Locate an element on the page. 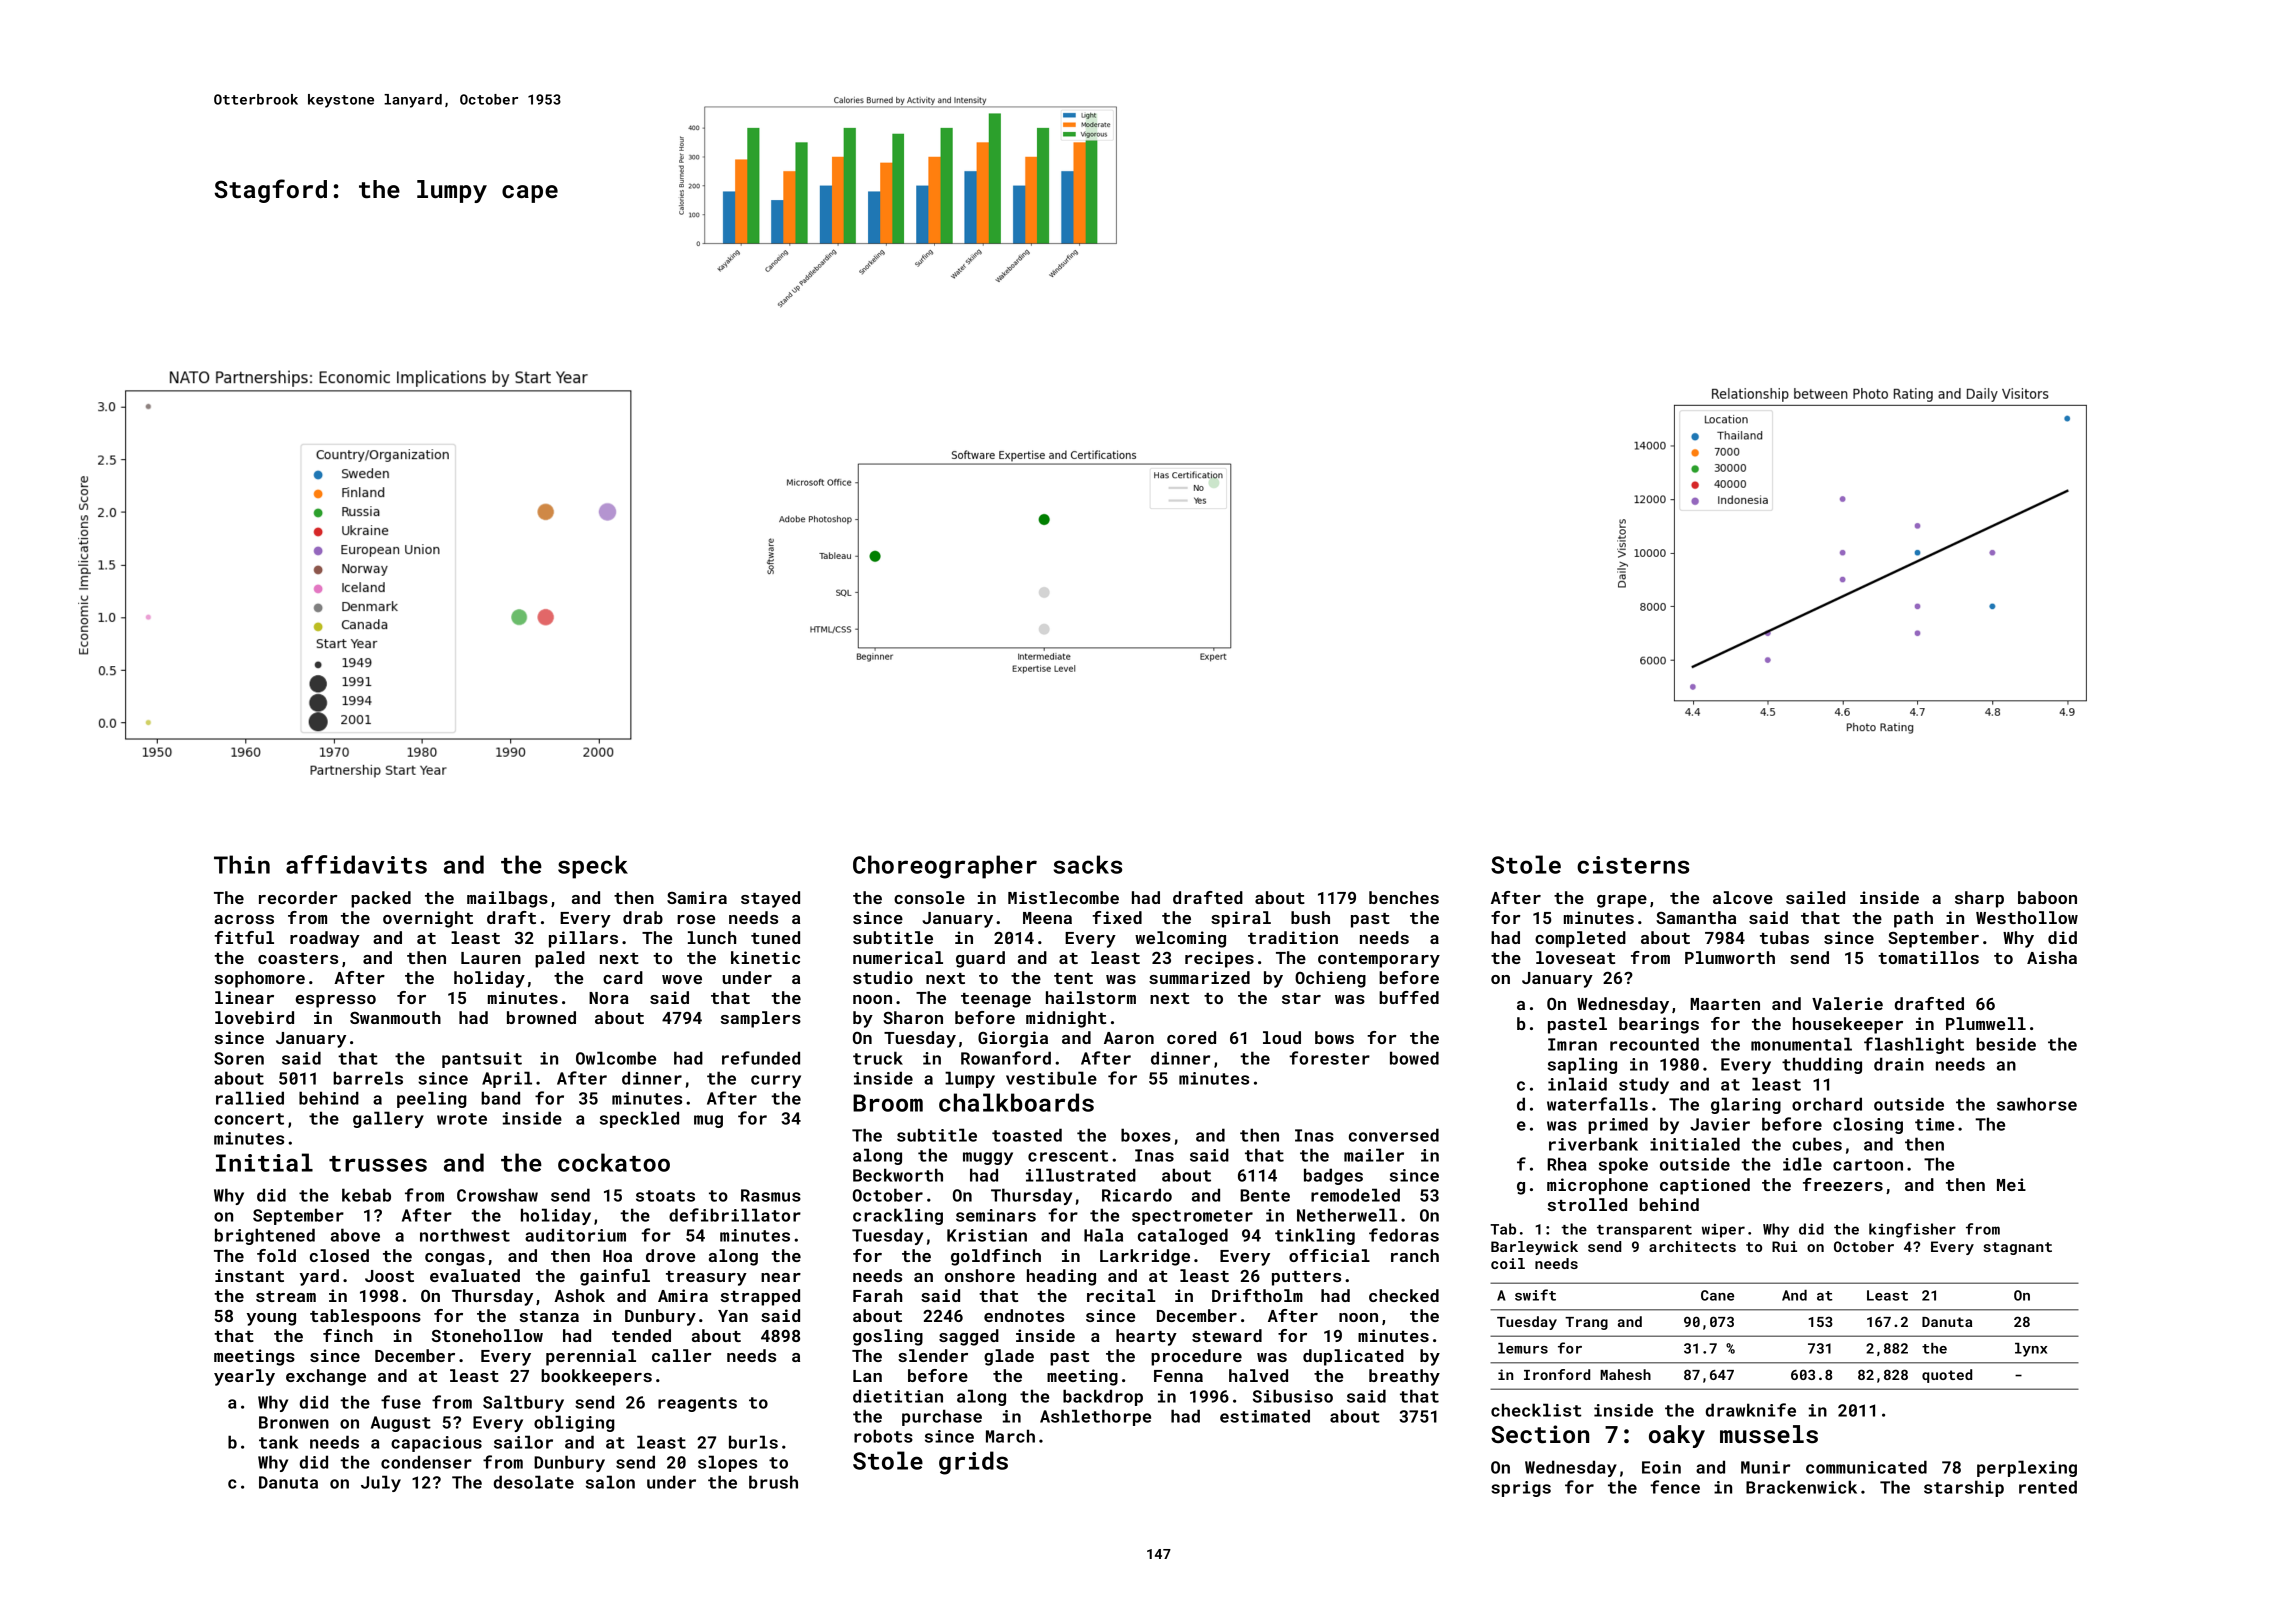  salon is located at coordinates (610, 1482).
